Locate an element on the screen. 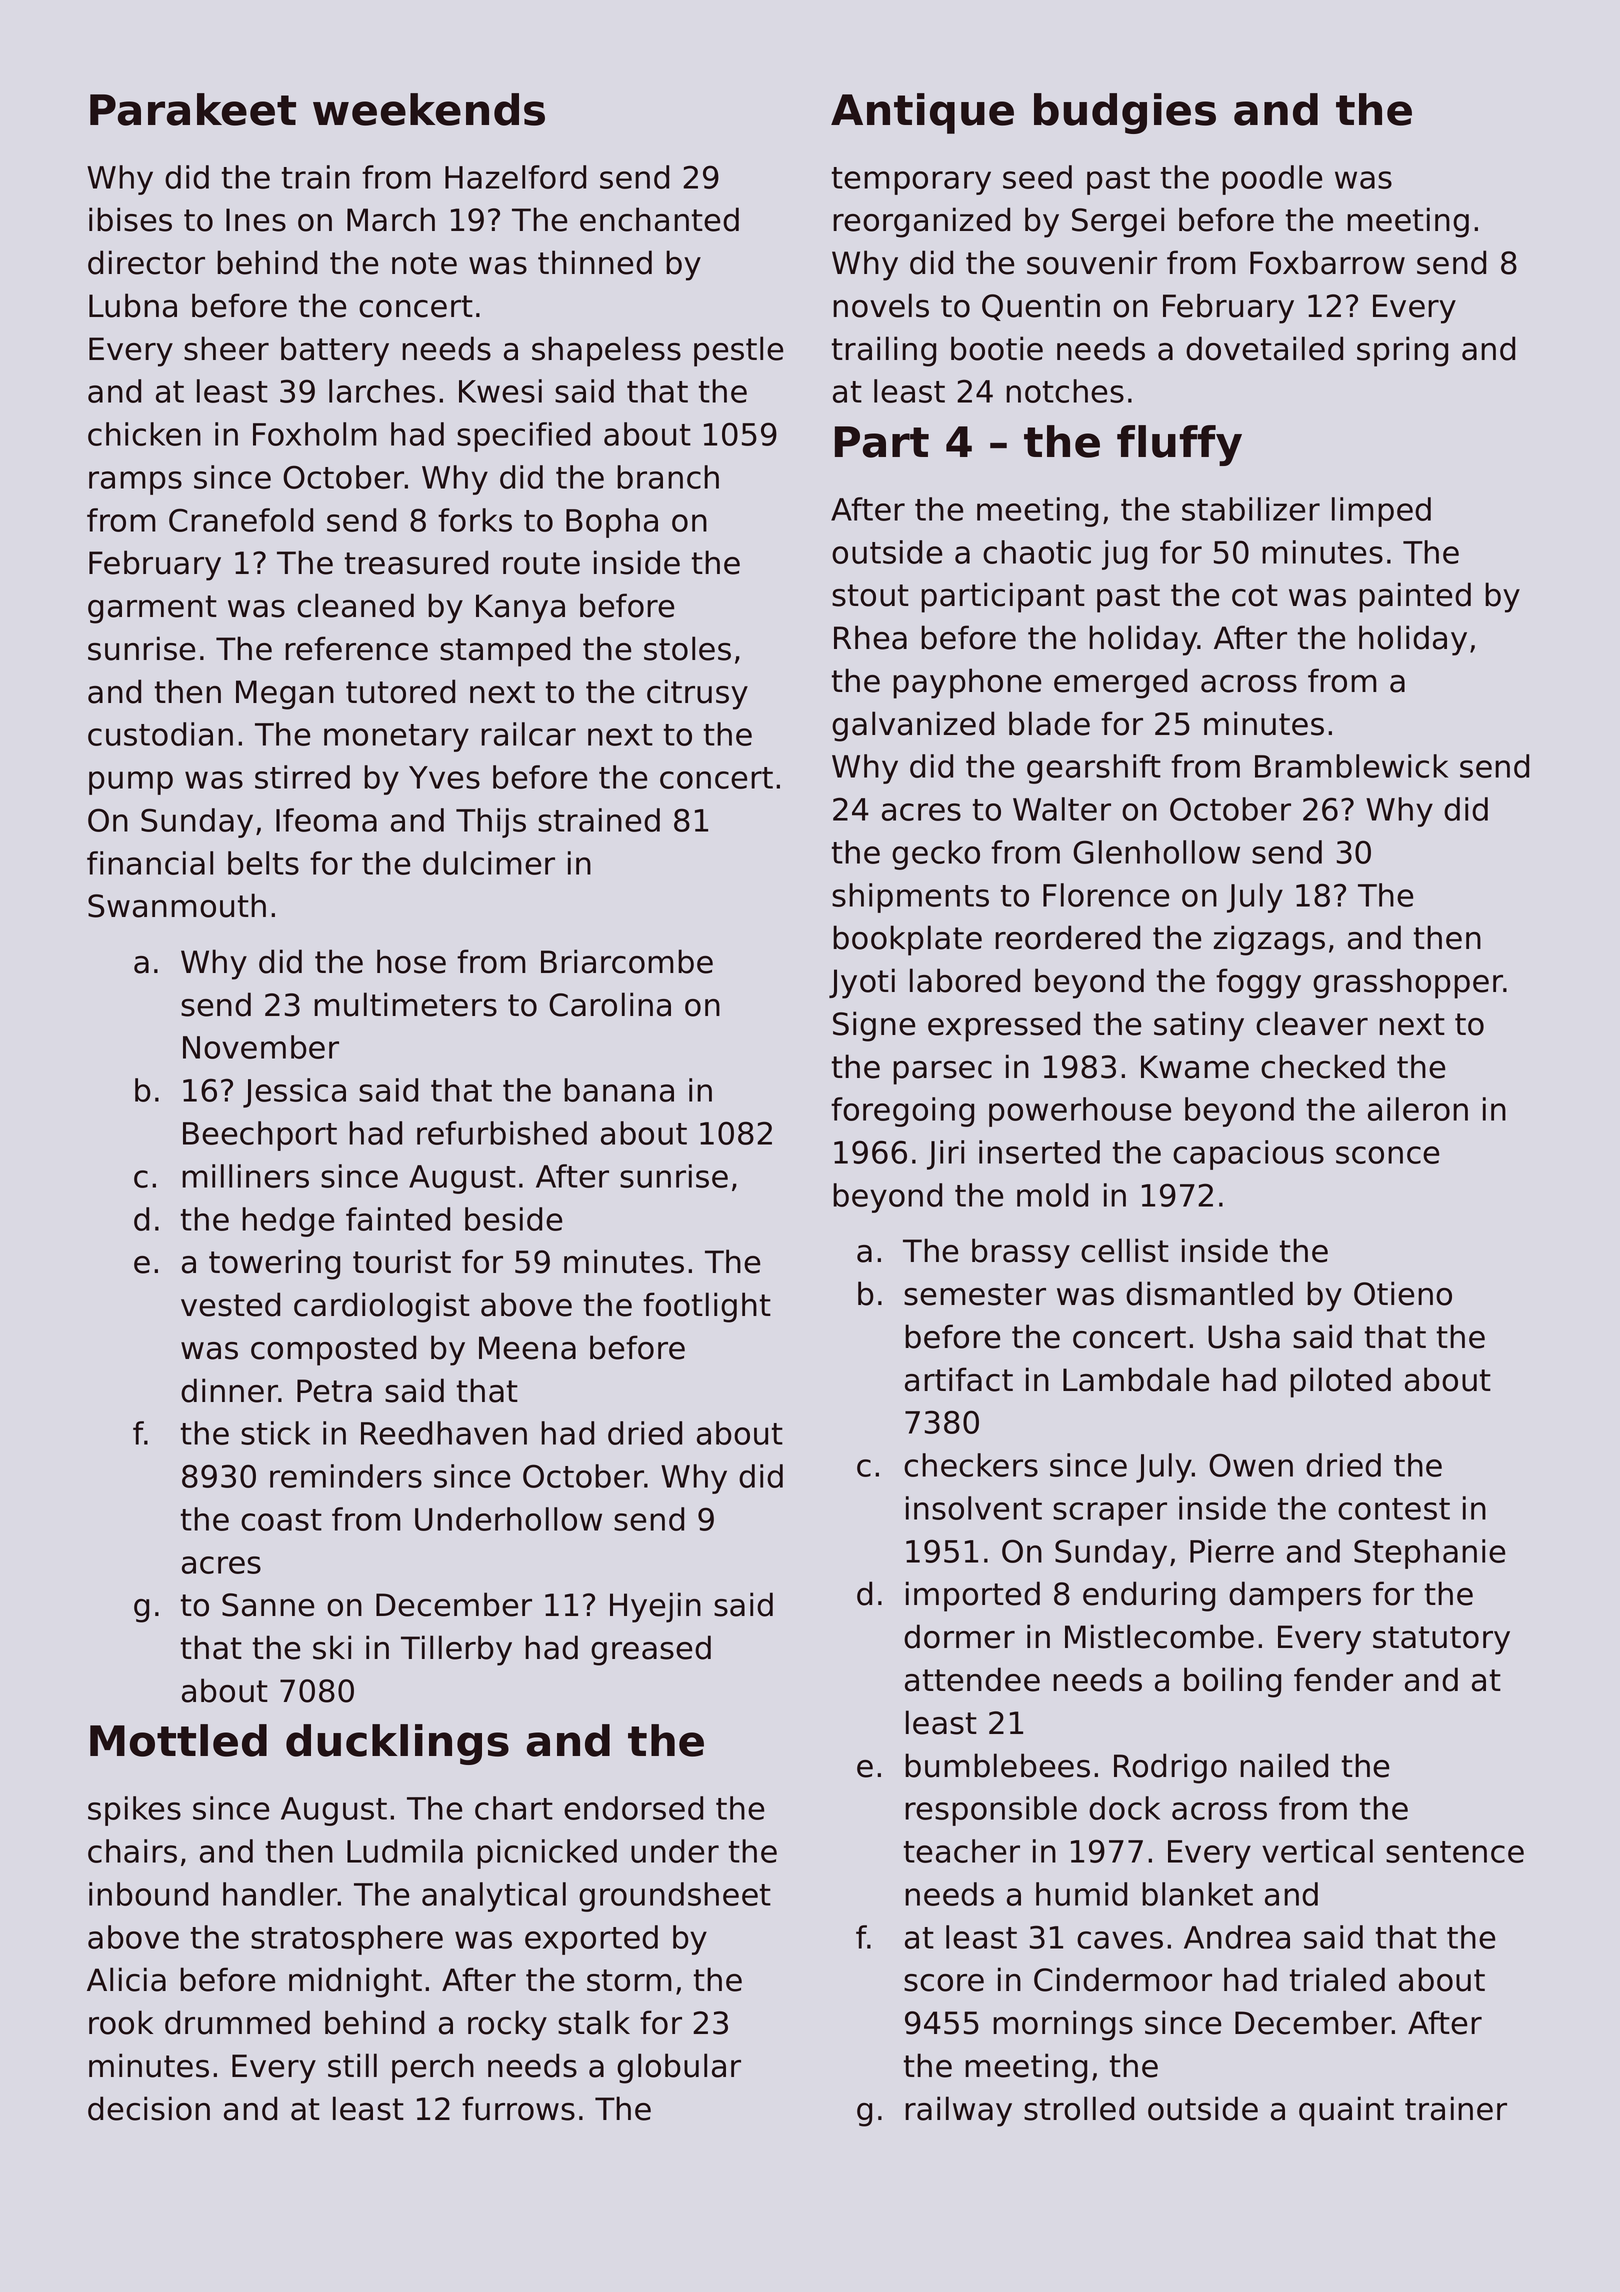 The width and height of the screenshot is (1620, 2292). Rodrigo is located at coordinates (1170, 1768).
